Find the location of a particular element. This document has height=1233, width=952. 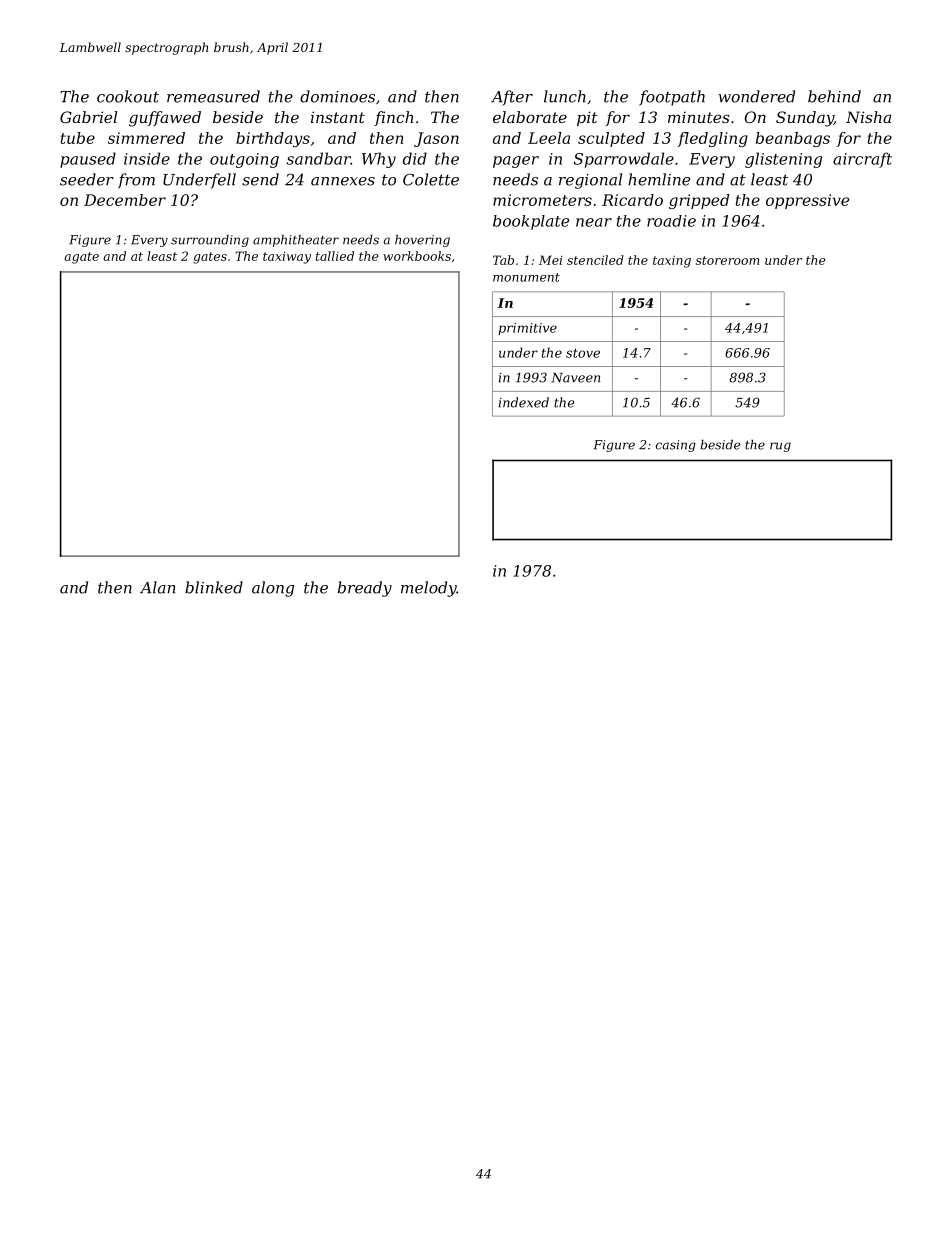

cookout is located at coordinates (128, 96).
